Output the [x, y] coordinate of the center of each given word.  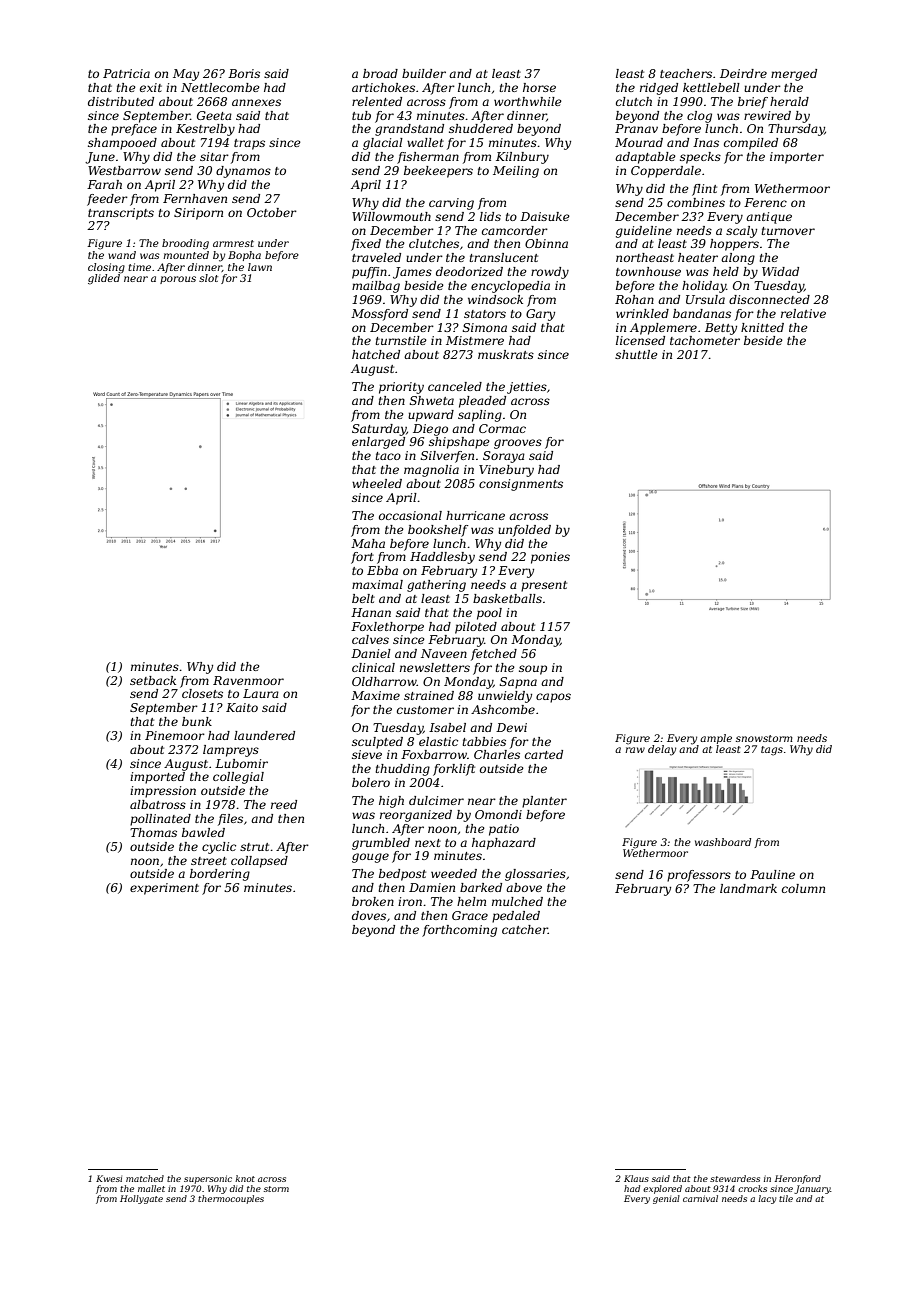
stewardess [735, 1178]
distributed [121, 101]
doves [369, 915]
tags [772, 751]
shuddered [481, 128]
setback [153, 680]
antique [769, 218]
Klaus [636, 1178]
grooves [518, 444]
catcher [525, 929]
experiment [164, 889]
